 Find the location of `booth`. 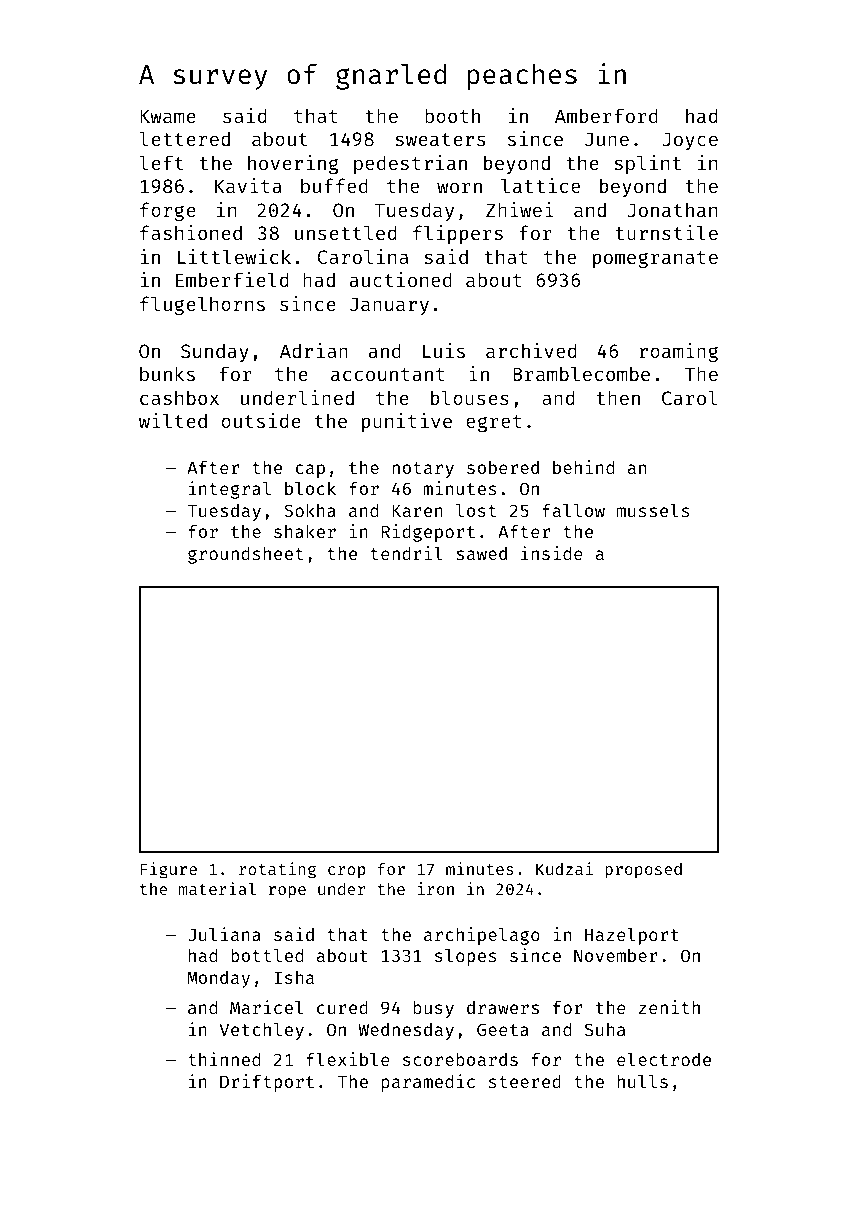

booth is located at coordinates (452, 115).
